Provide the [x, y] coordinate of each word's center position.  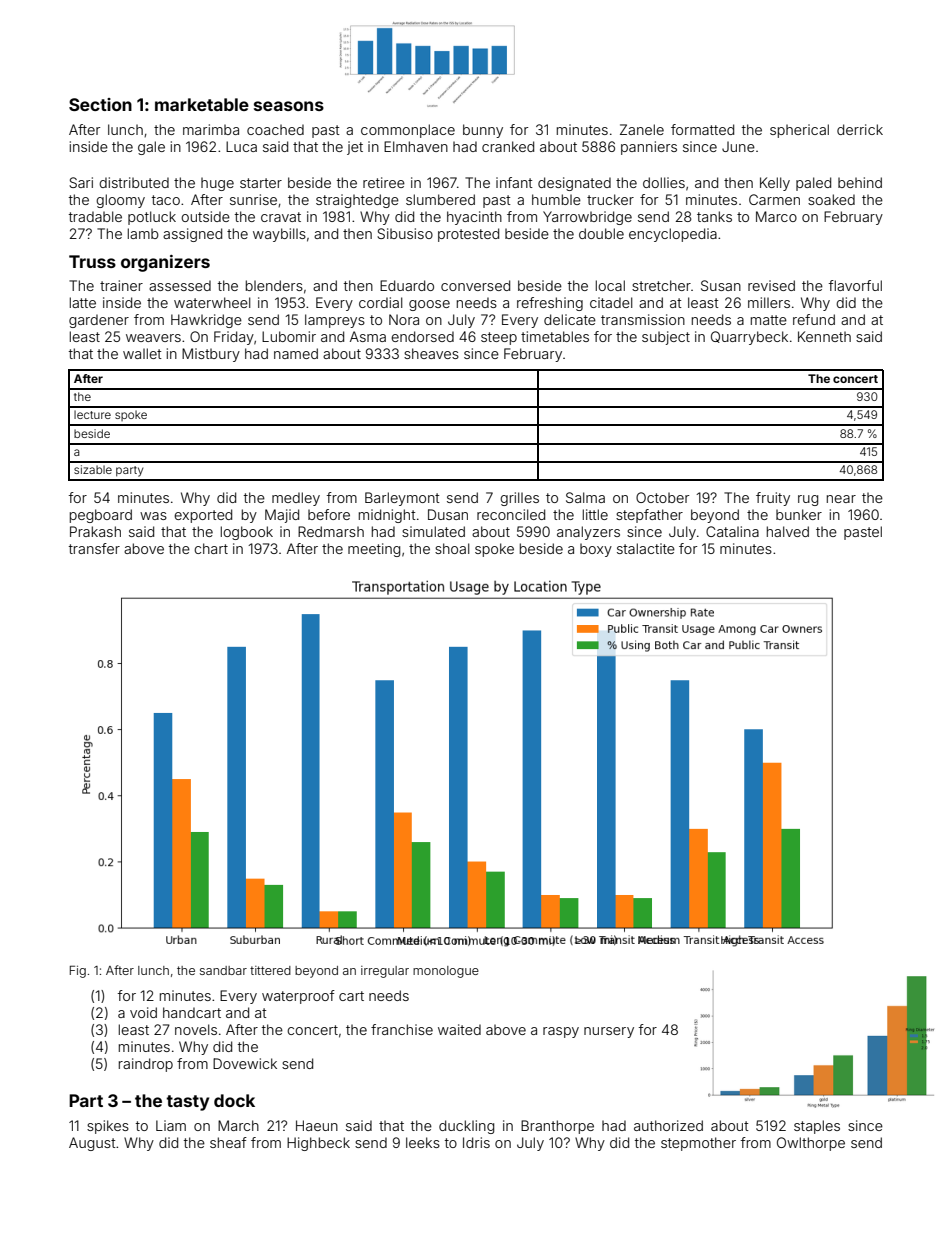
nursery [609, 1032]
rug [808, 500]
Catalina [732, 531]
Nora [404, 319]
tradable [95, 216]
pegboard [101, 516]
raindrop [146, 1065]
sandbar [223, 970]
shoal [452, 548]
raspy [561, 1032]
